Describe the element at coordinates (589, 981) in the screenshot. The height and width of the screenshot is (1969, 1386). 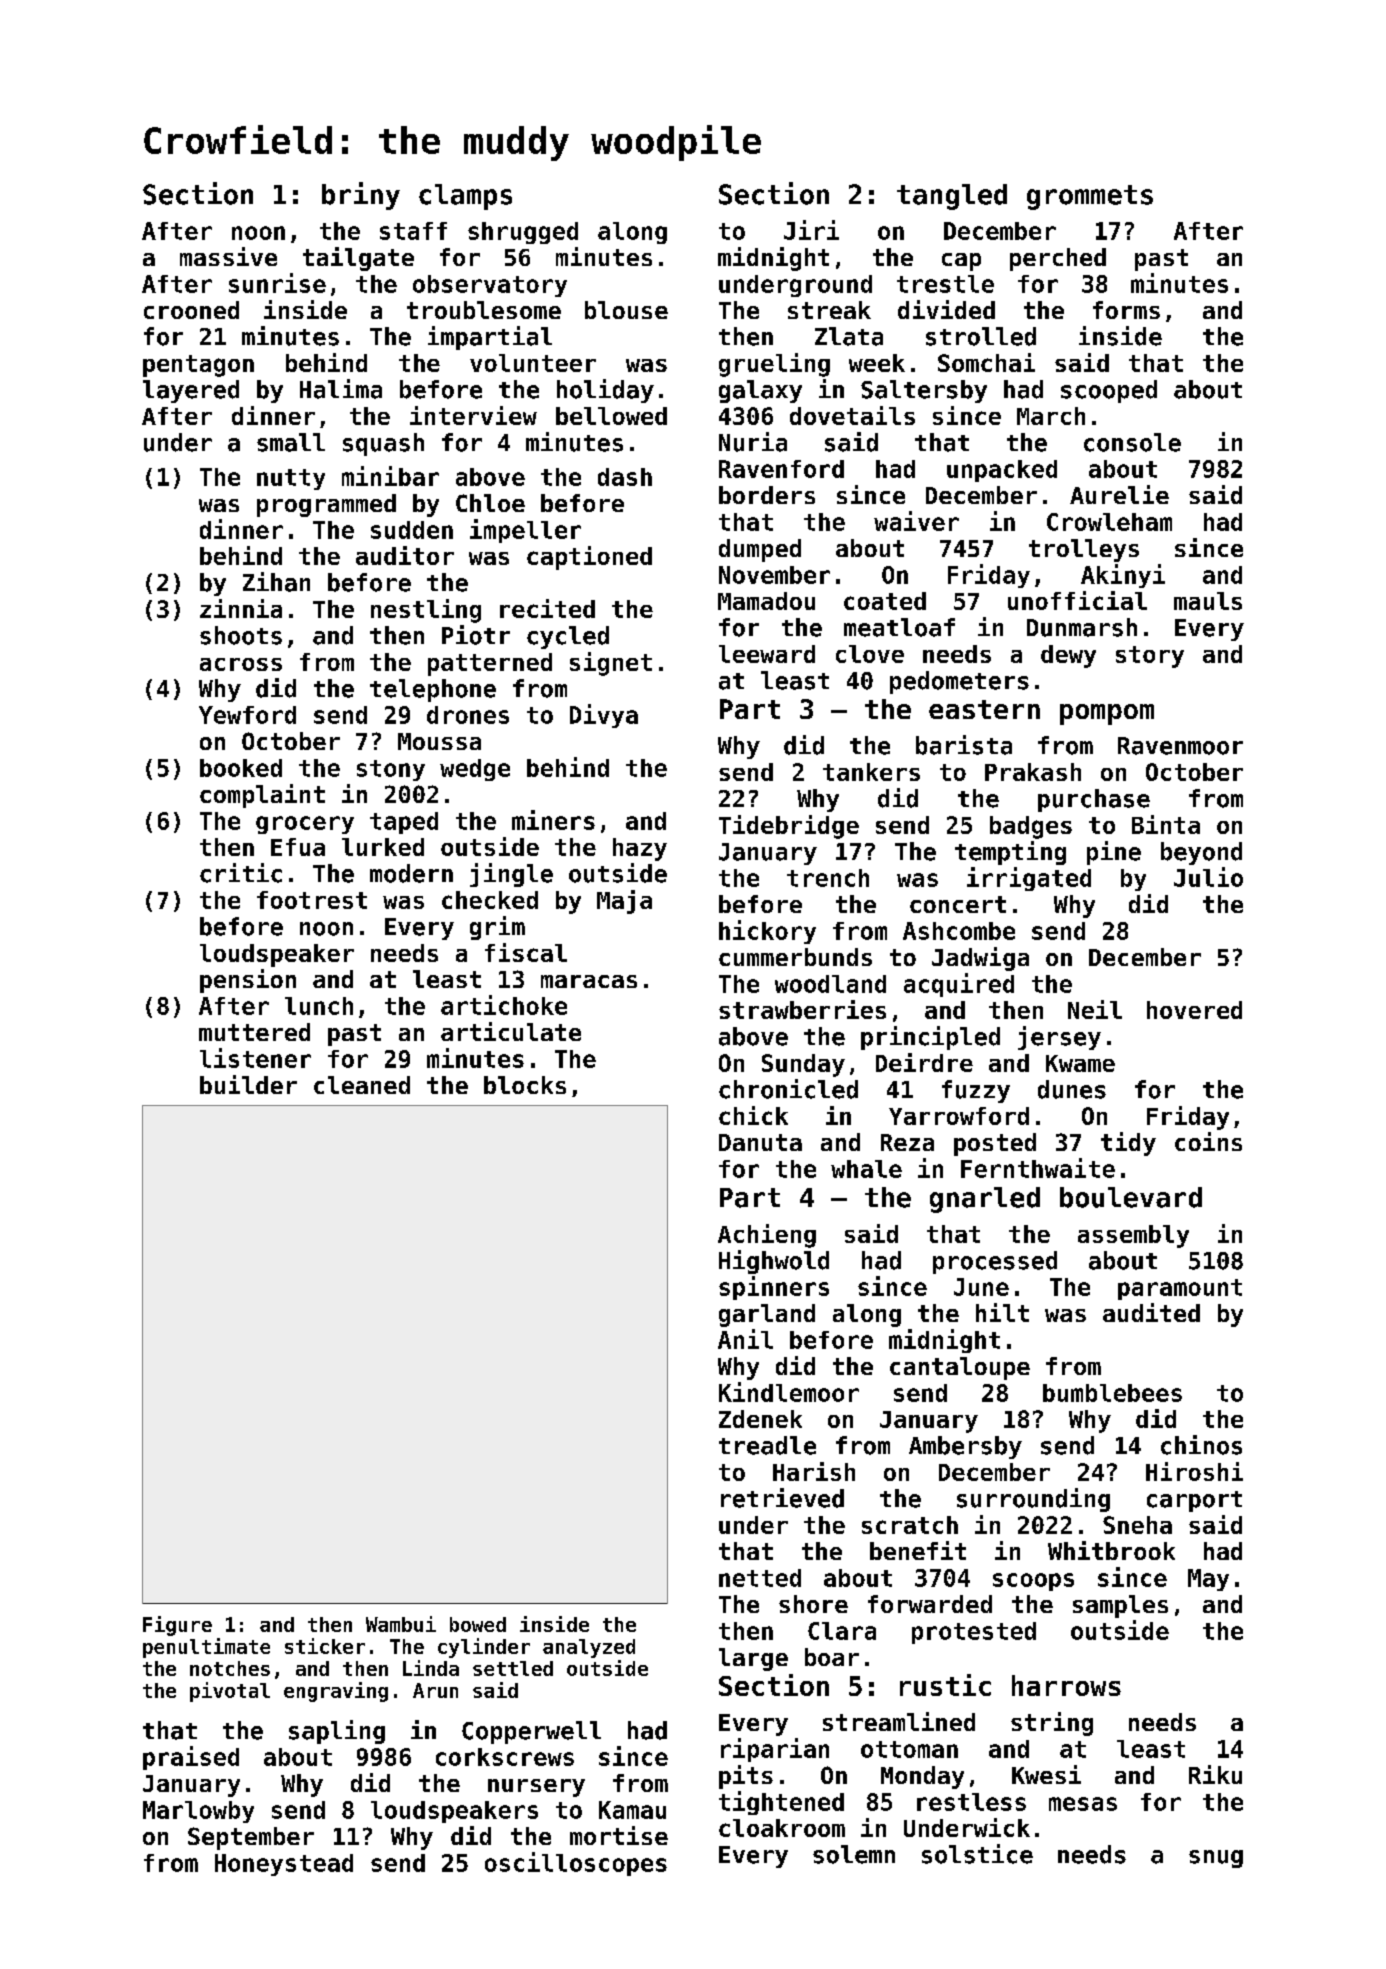
I see `maracas` at that location.
